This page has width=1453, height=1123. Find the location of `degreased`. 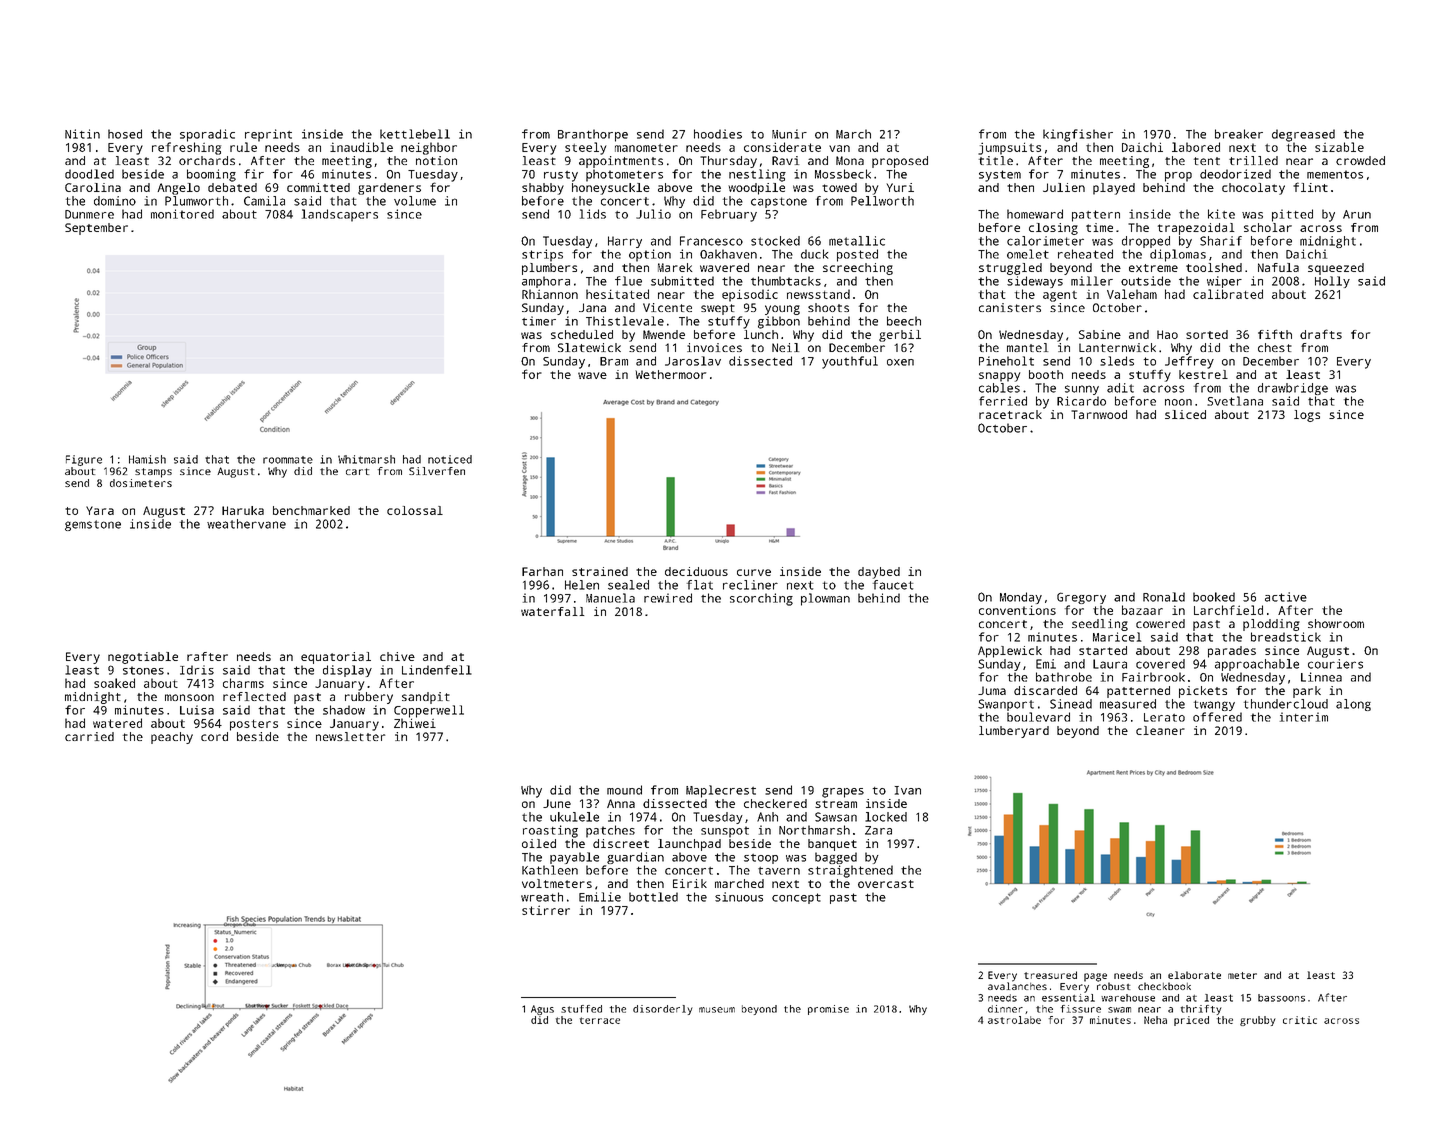

degreased is located at coordinates (1303, 135).
